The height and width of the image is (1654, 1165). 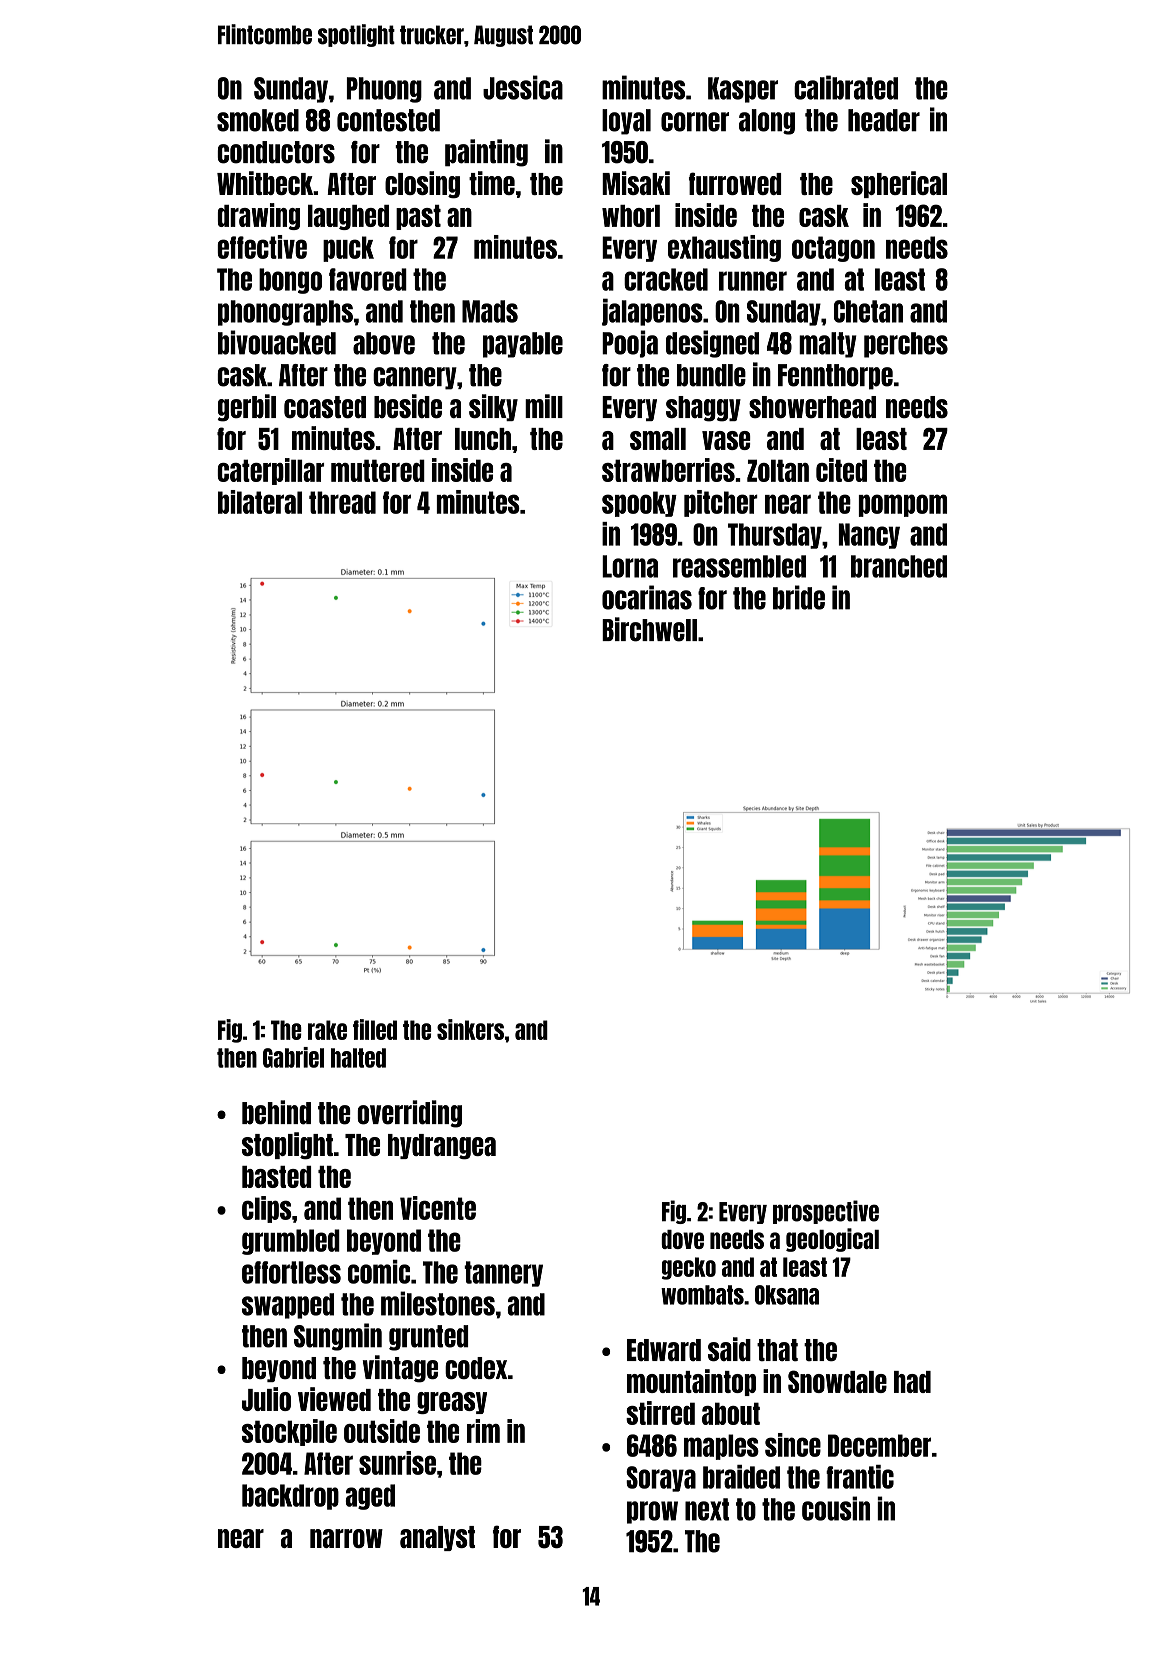 I want to click on Birchwell, so click(x=649, y=629).
